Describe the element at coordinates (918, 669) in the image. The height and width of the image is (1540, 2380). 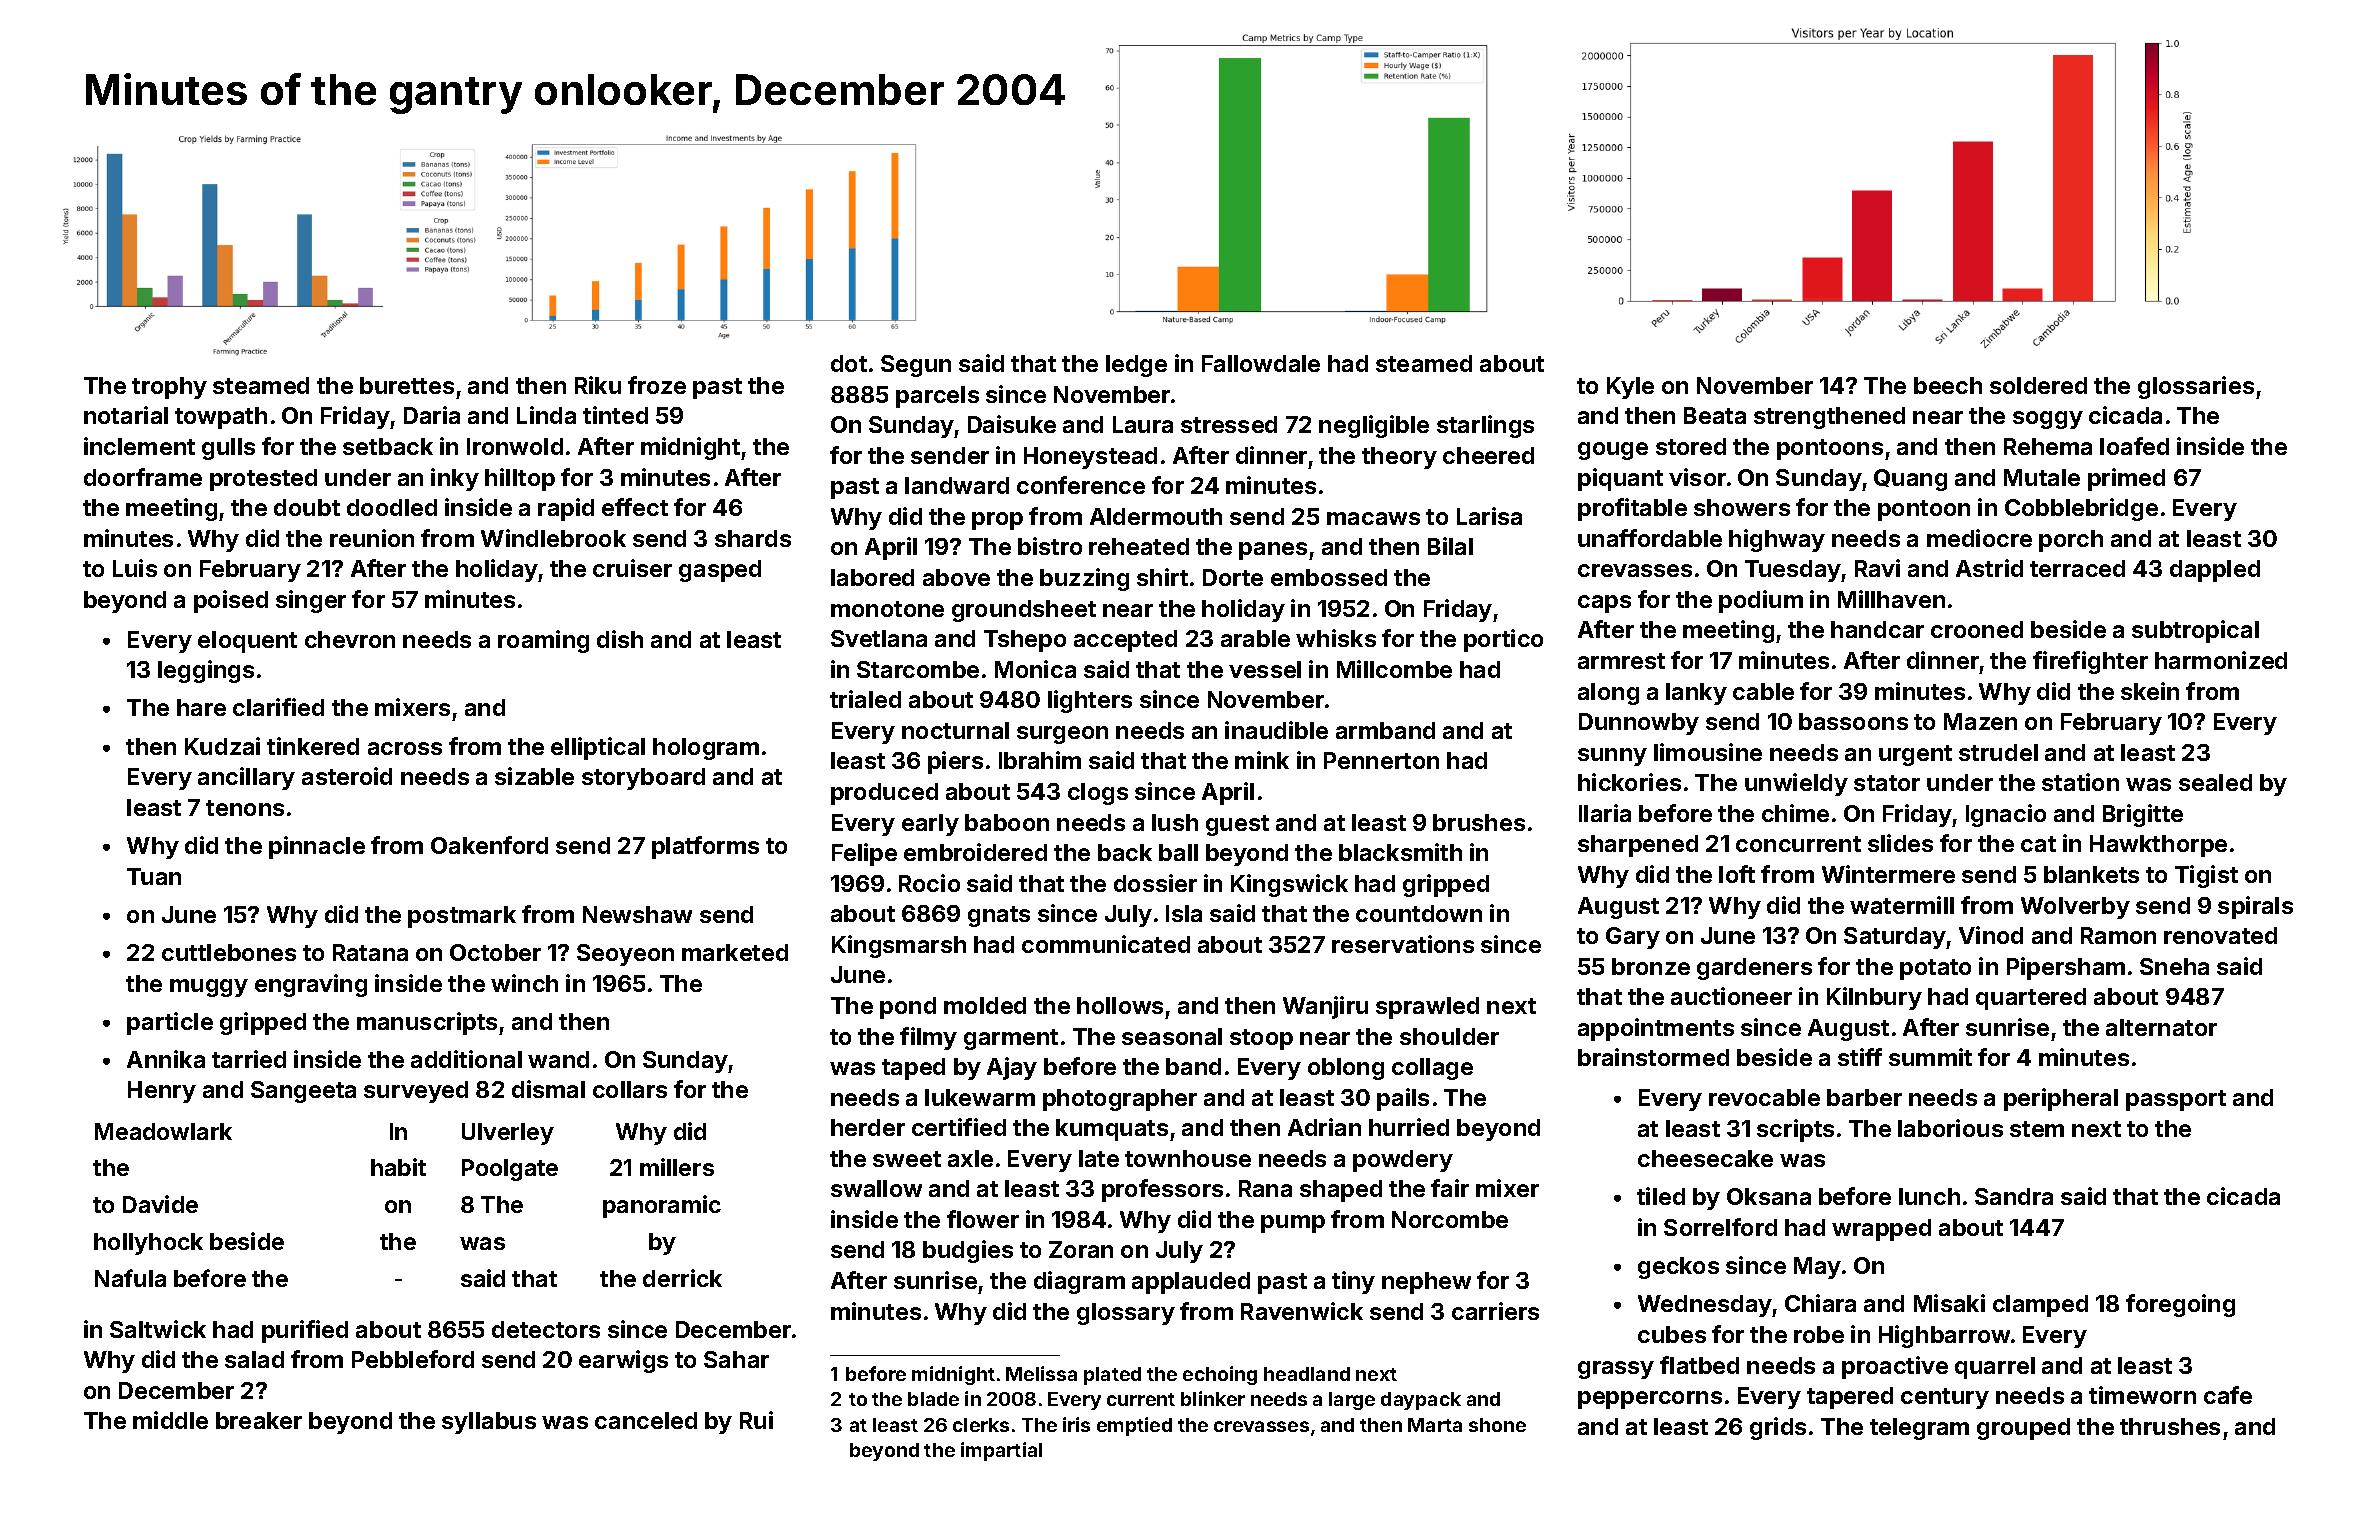
I see `Starcombe` at that location.
